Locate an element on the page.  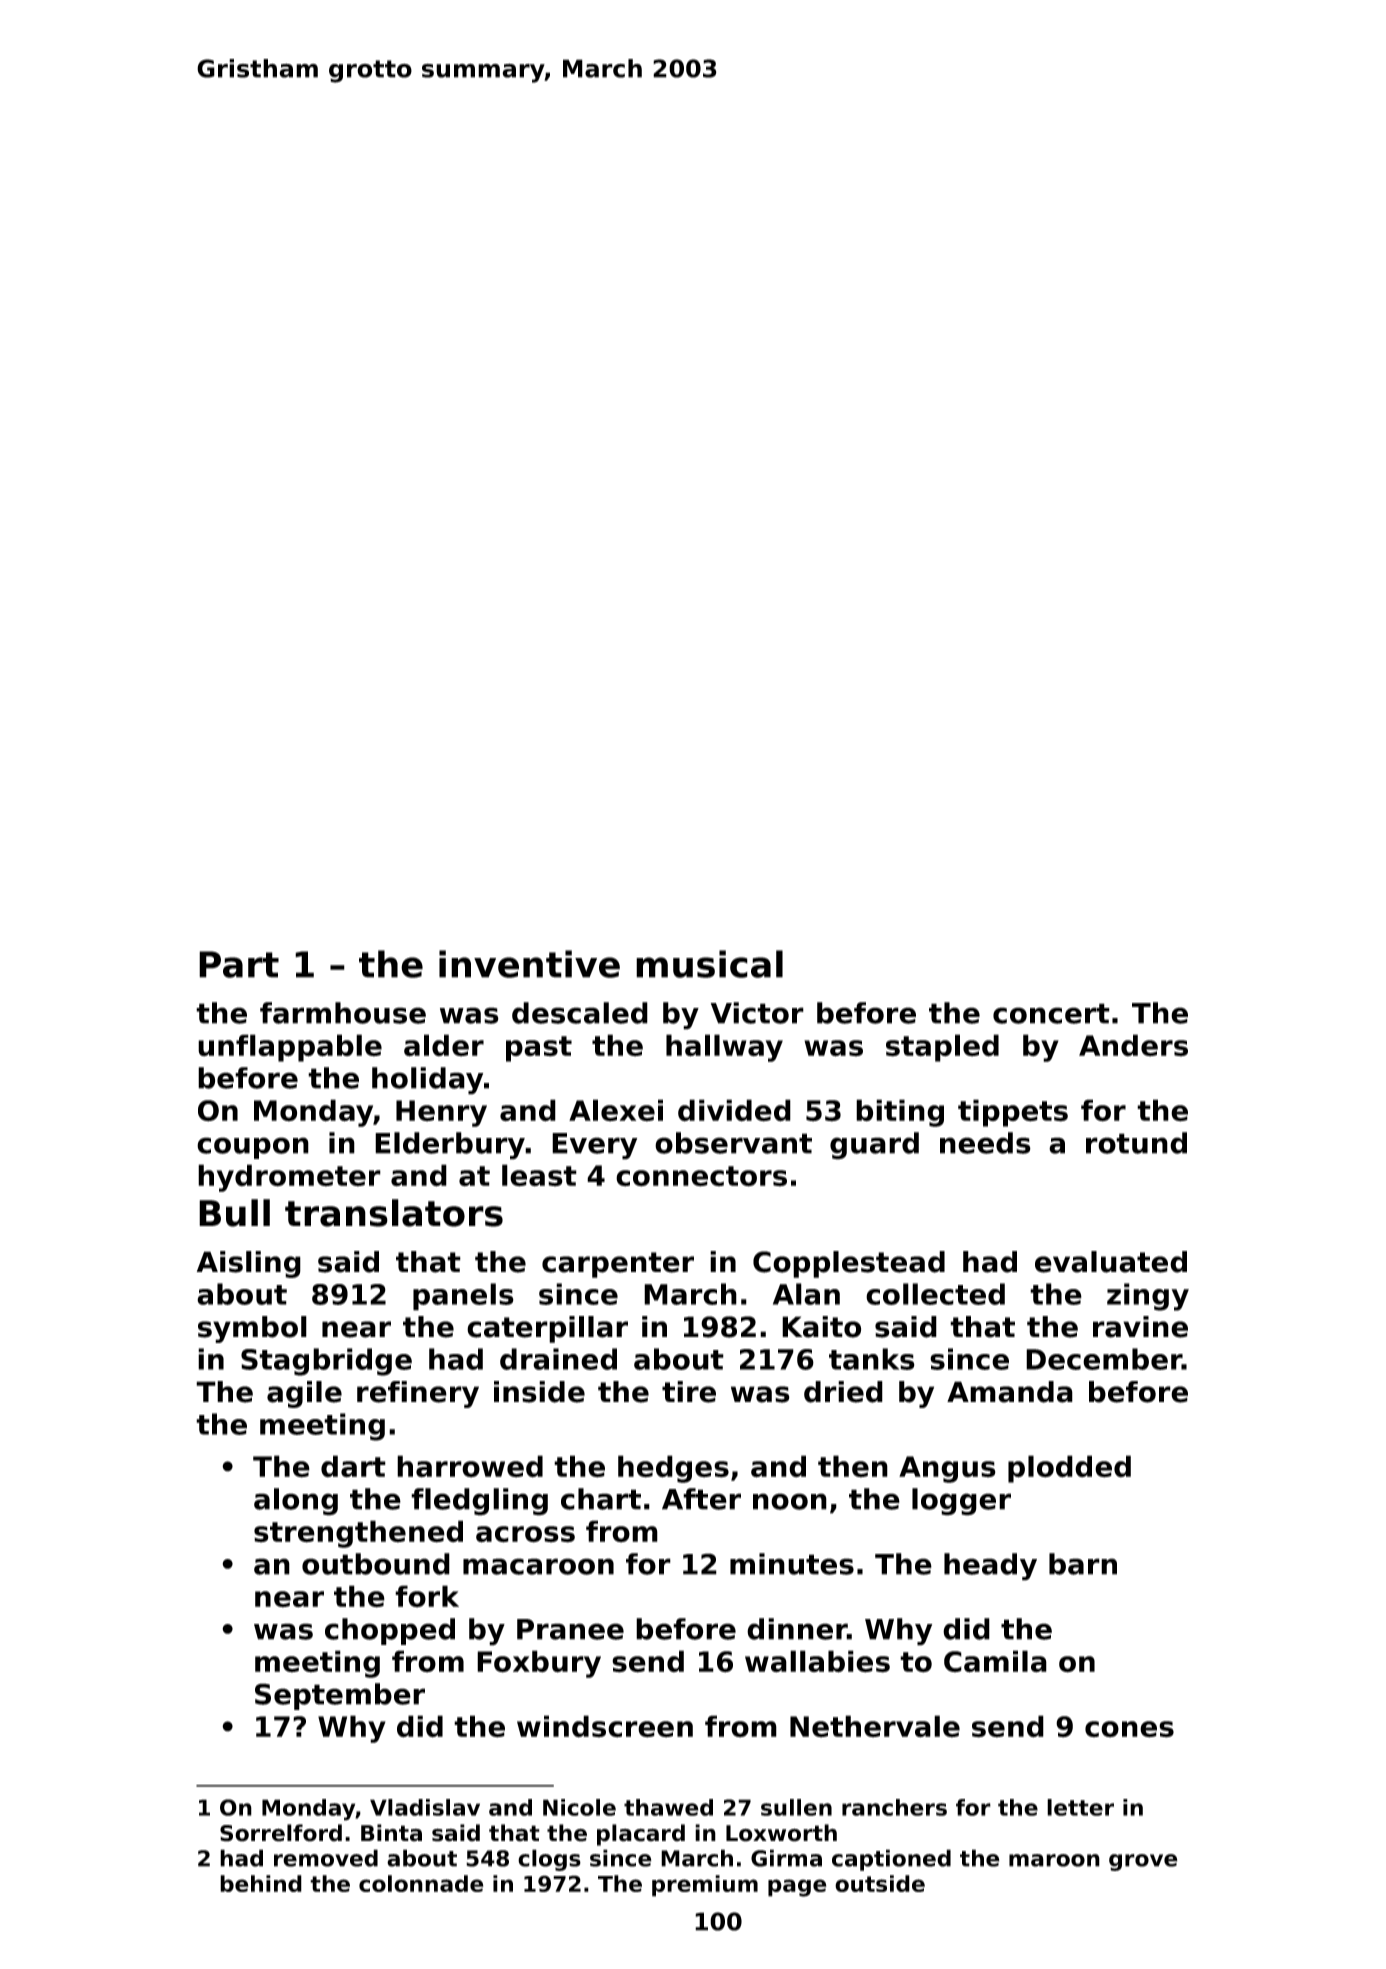
symbol is located at coordinates (252, 1329).
